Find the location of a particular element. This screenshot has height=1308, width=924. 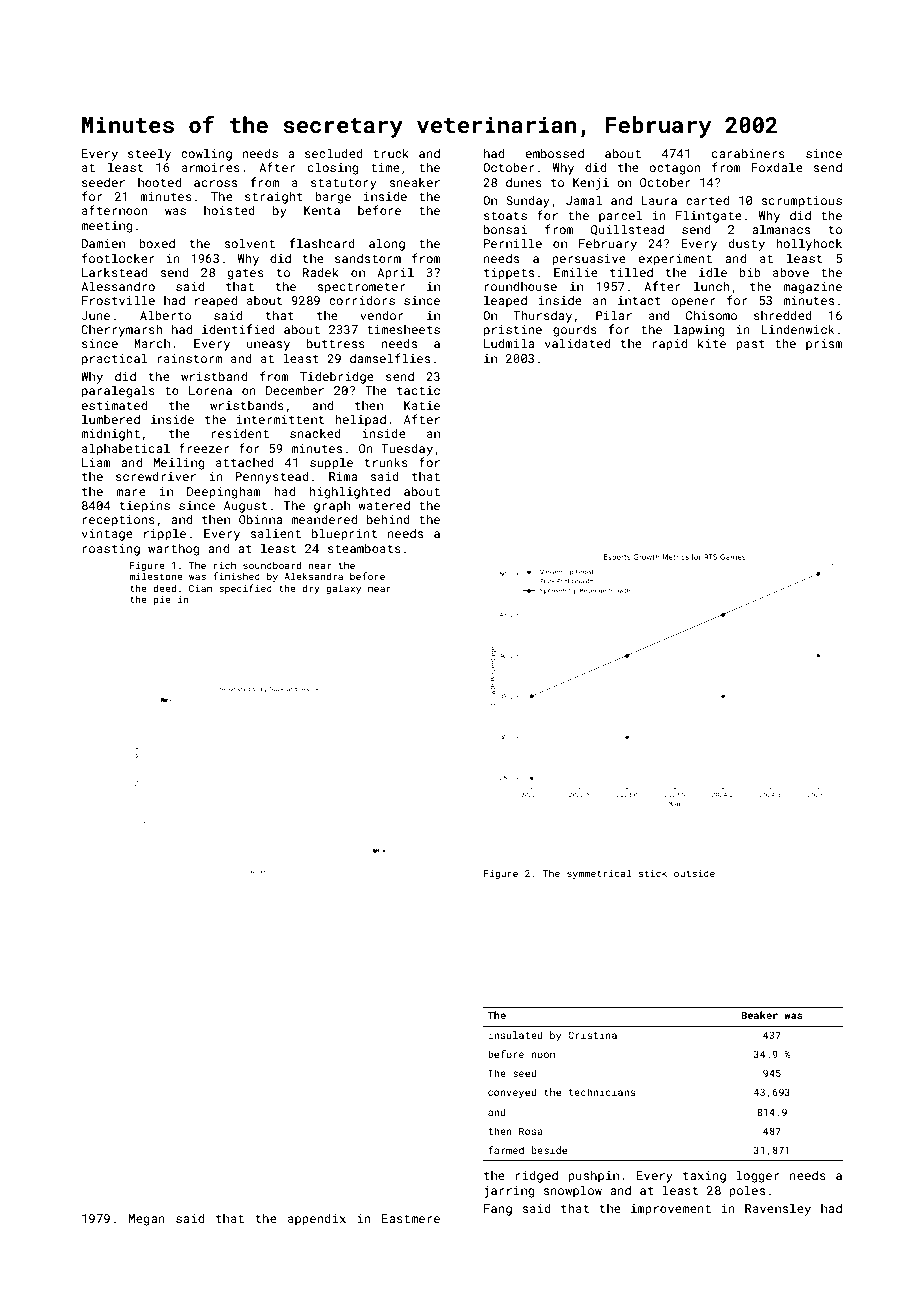

kite is located at coordinates (712, 343).
